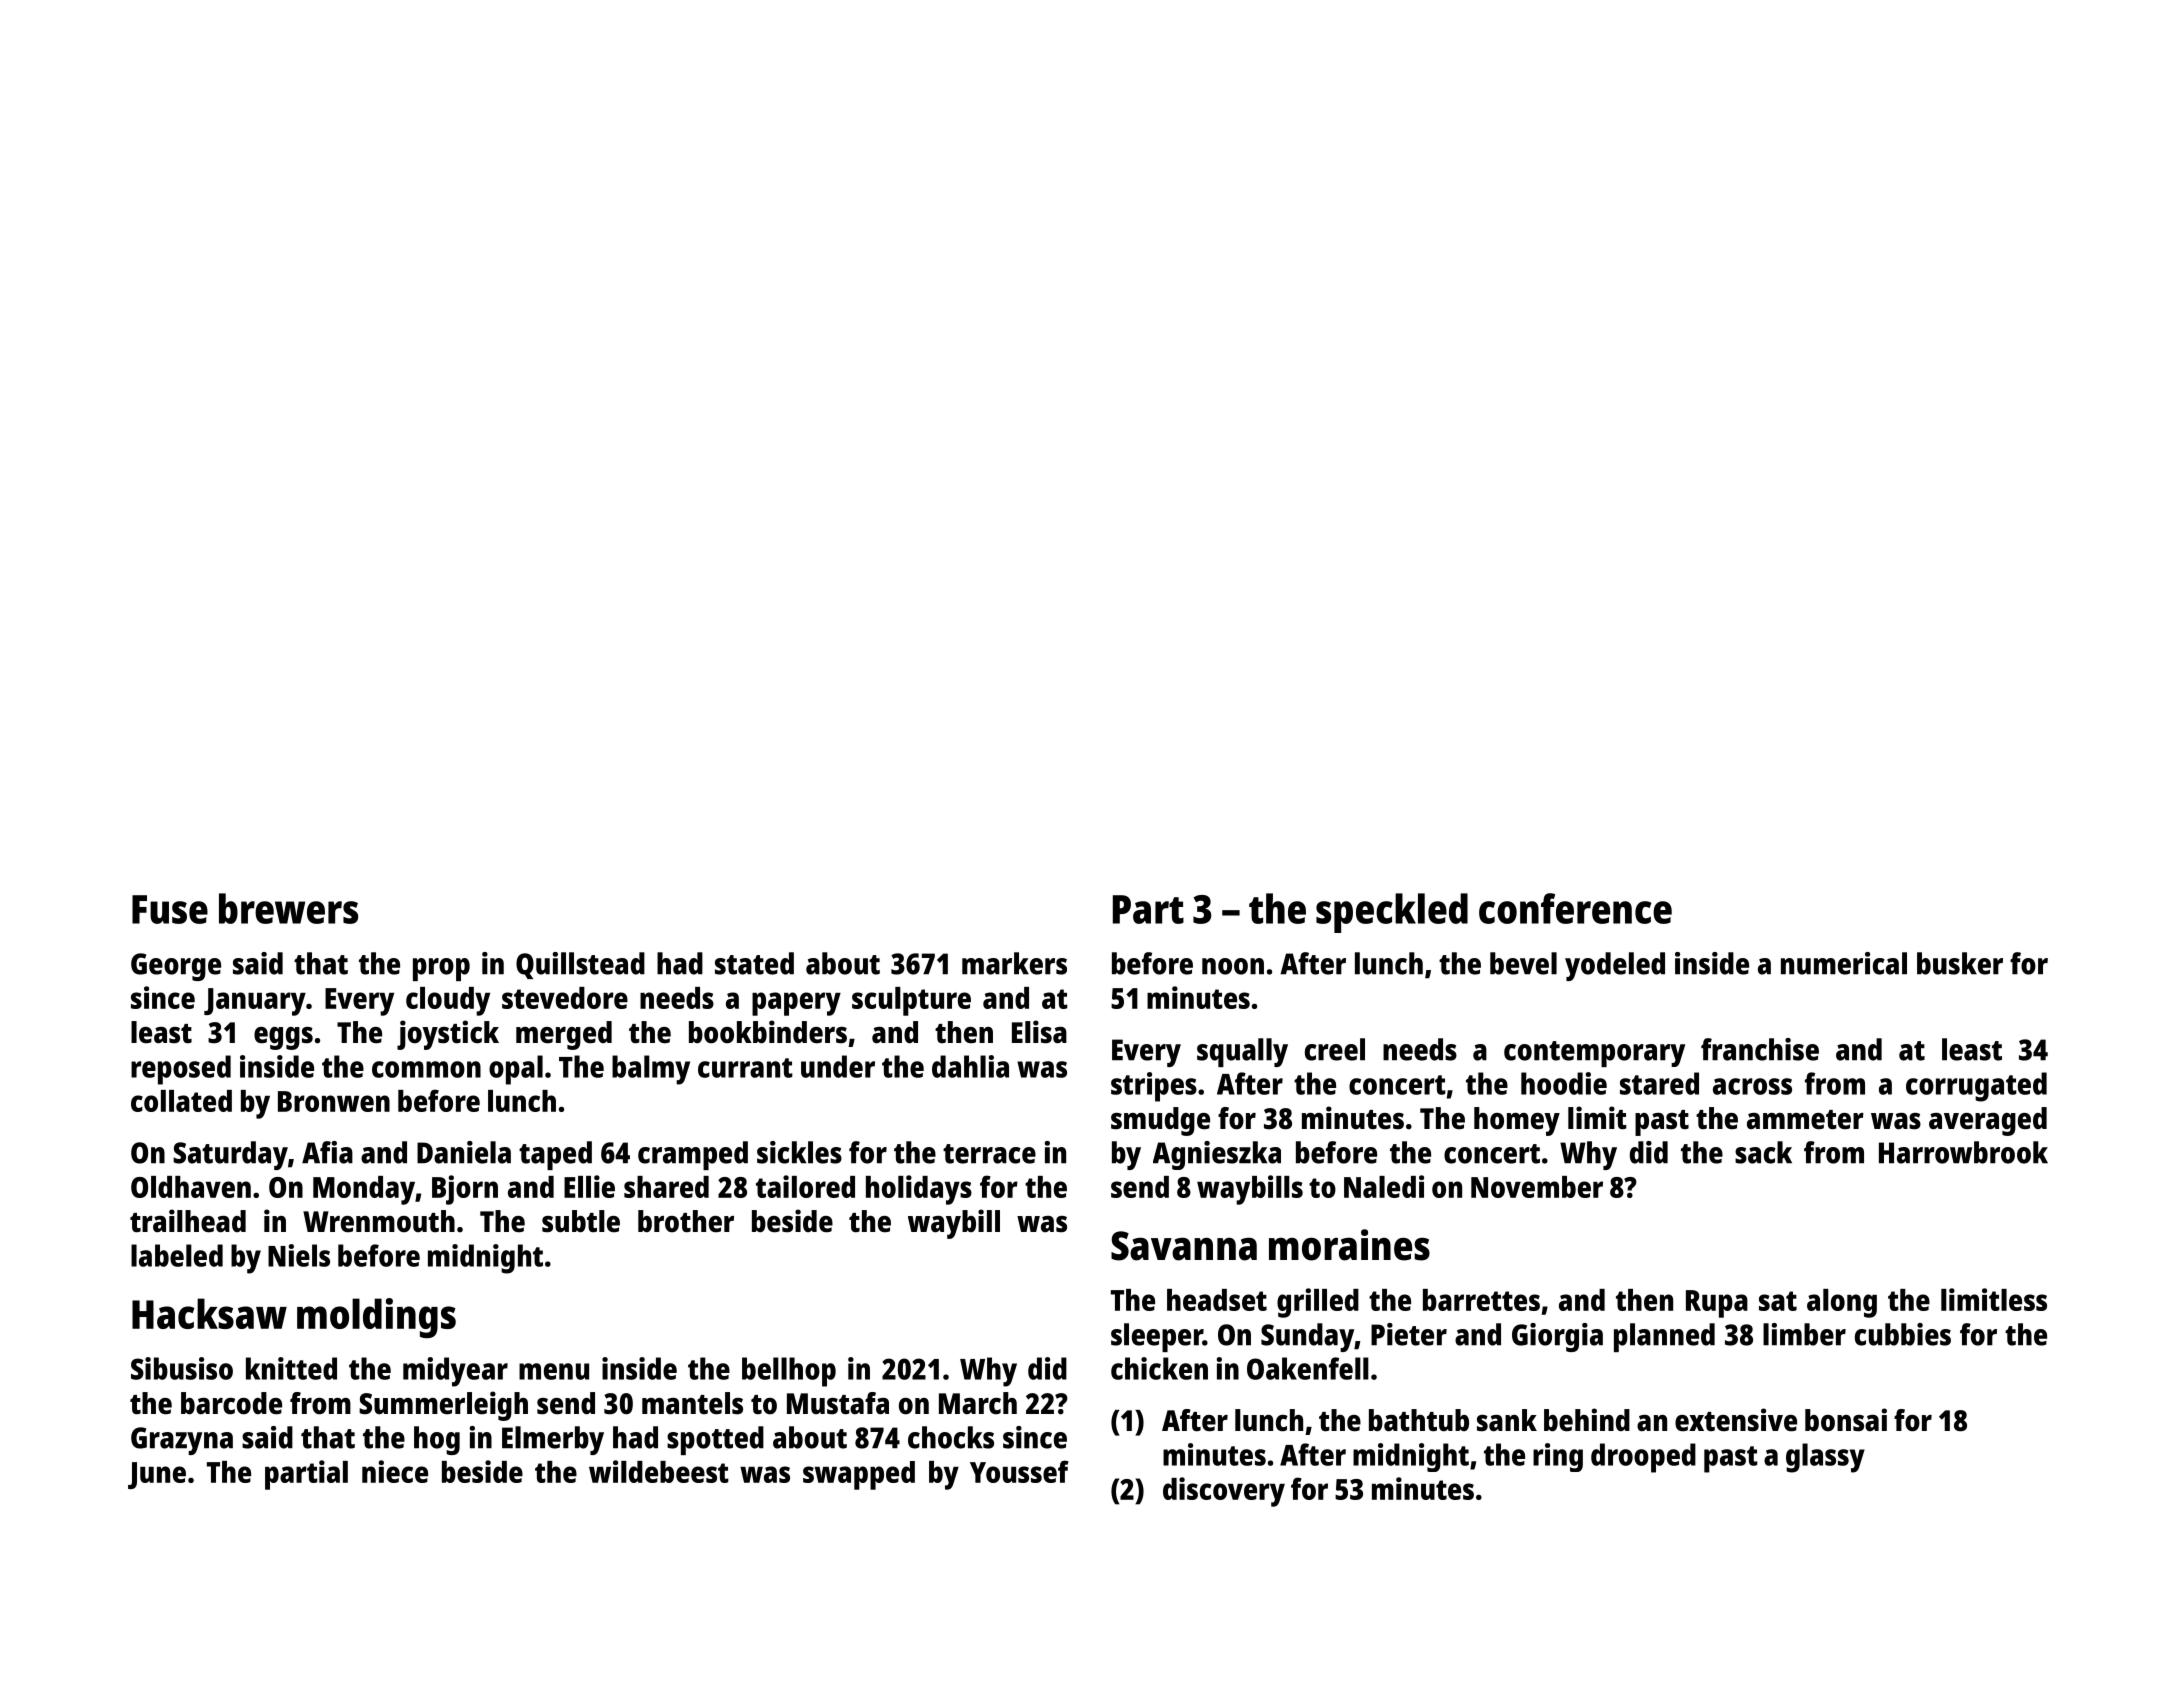 The image size is (2178, 1683). I want to click on conference, so click(1575, 908).
